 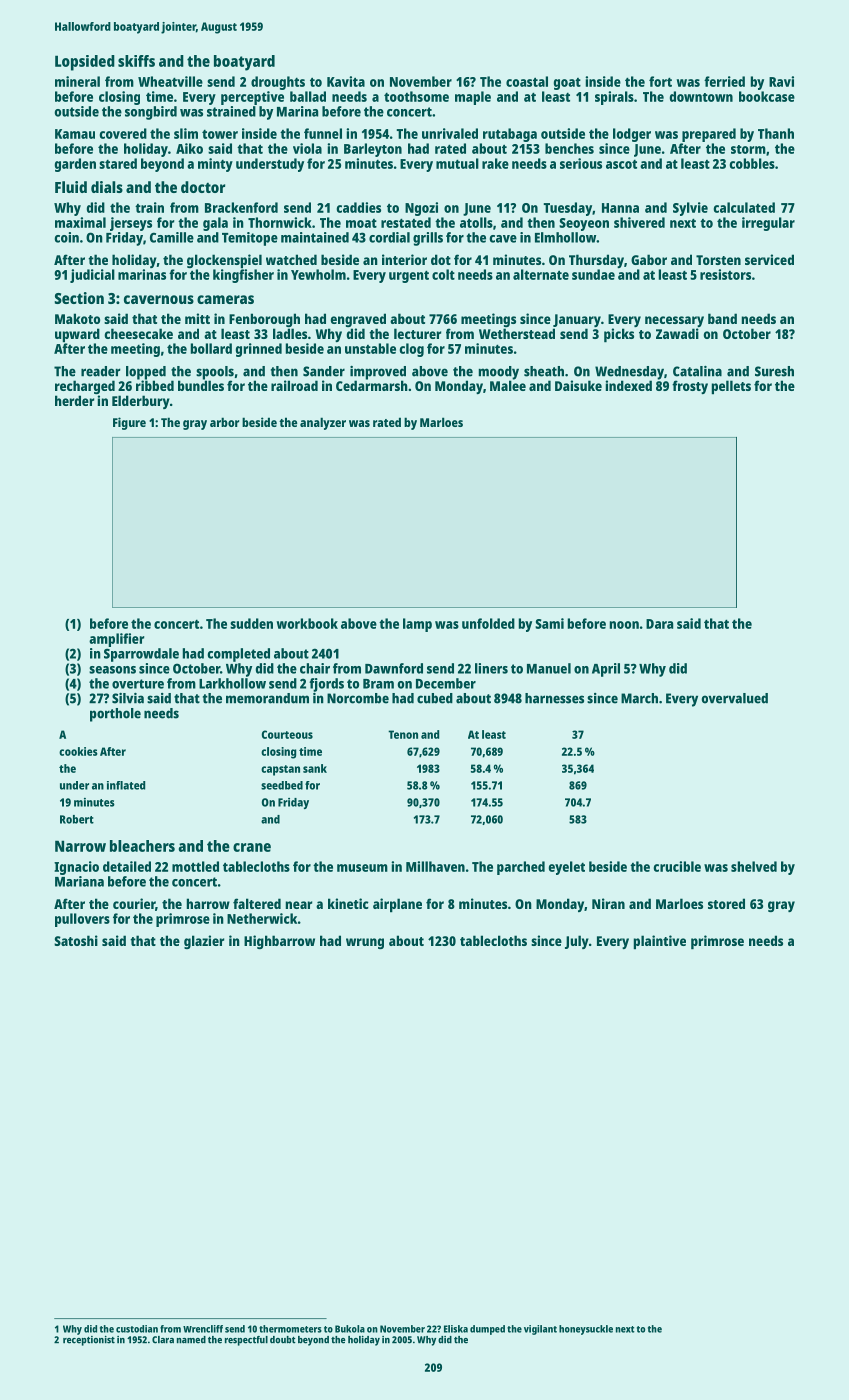 I want to click on analyzer, so click(x=323, y=423).
